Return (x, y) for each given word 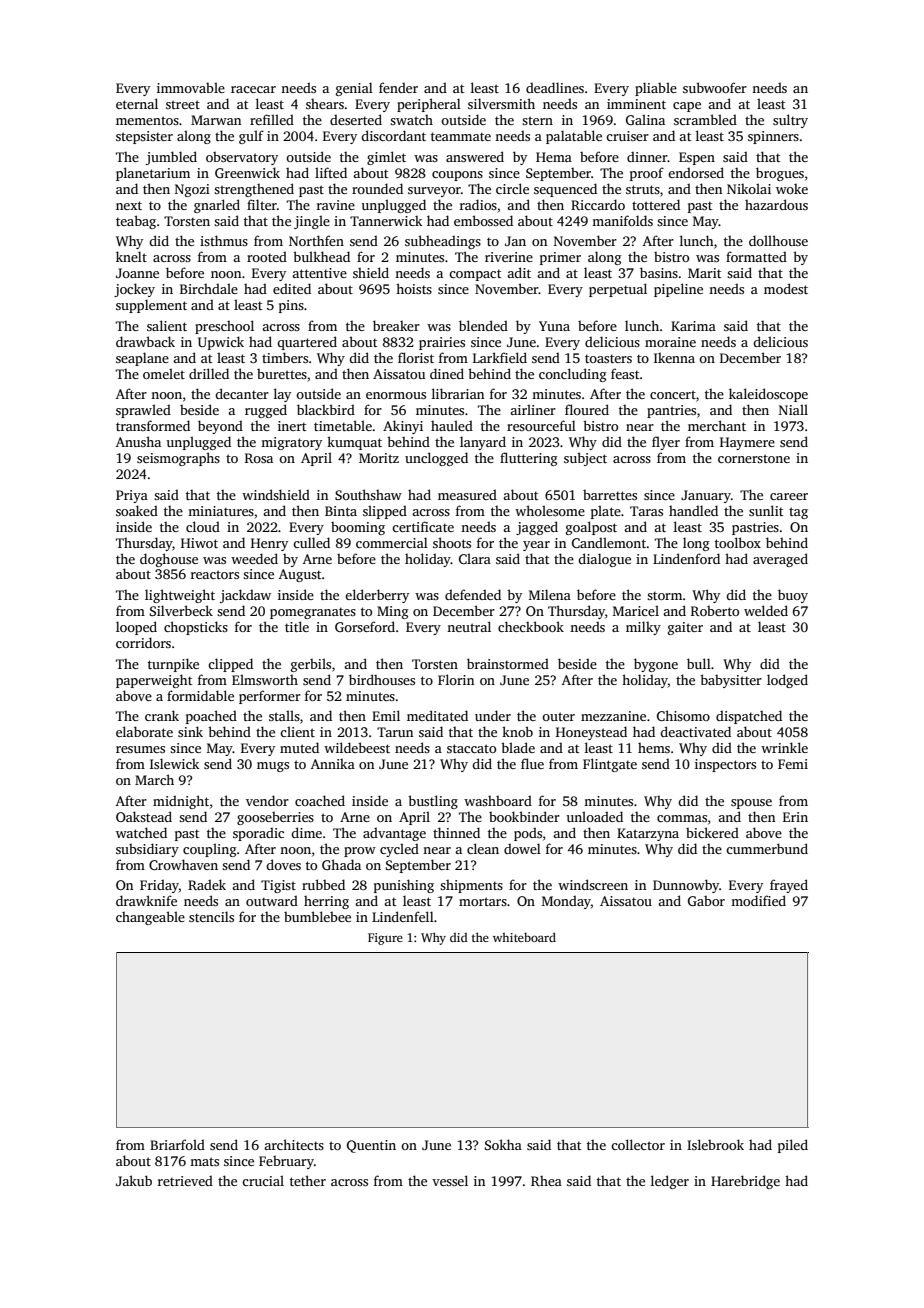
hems (654, 748)
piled (793, 1146)
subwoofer (715, 87)
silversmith (501, 103)
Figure (385, 939)
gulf (251, 137)
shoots (452, 542)
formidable (200, 695)
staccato (471, 748)
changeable (150, 918)
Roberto (715, 611)
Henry (269, 544)
